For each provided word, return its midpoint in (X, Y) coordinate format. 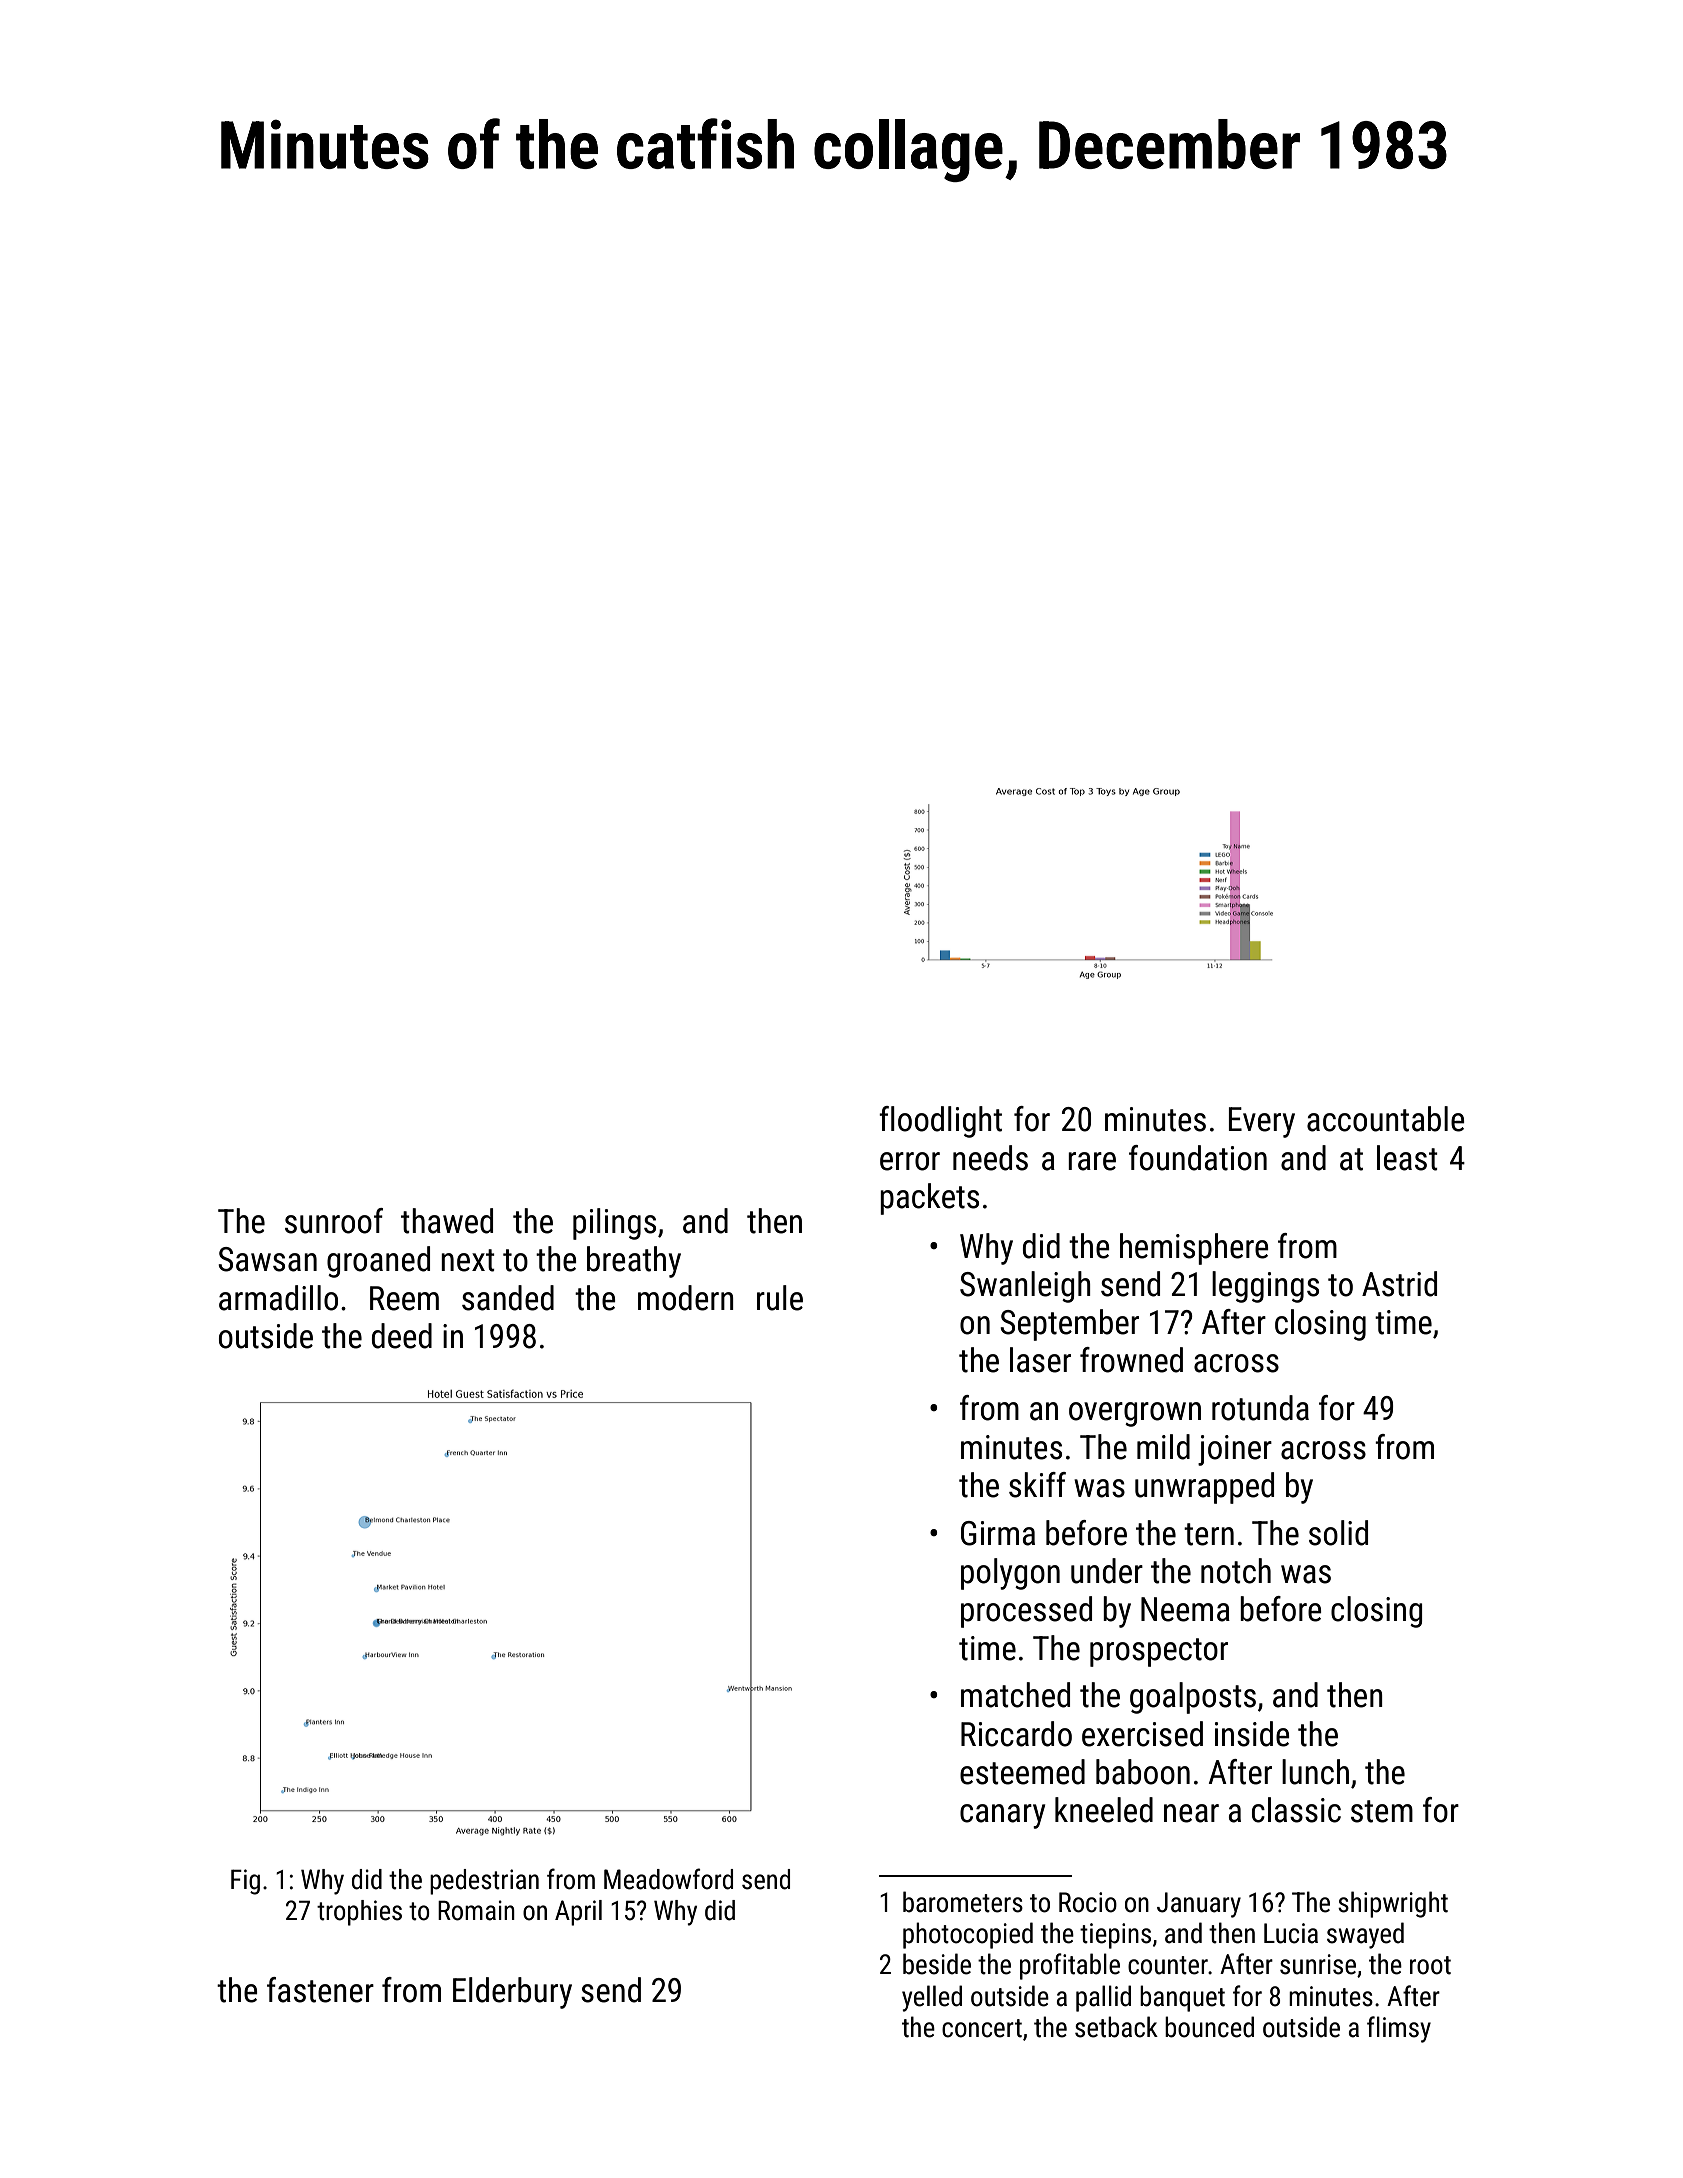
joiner (1235, 1450)
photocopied (968, 1935)
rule (780, 1298)
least (1407, 1158)
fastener (320, 1990)
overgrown (1135, 1414)
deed (402, 1336)
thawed (447, 1221)
